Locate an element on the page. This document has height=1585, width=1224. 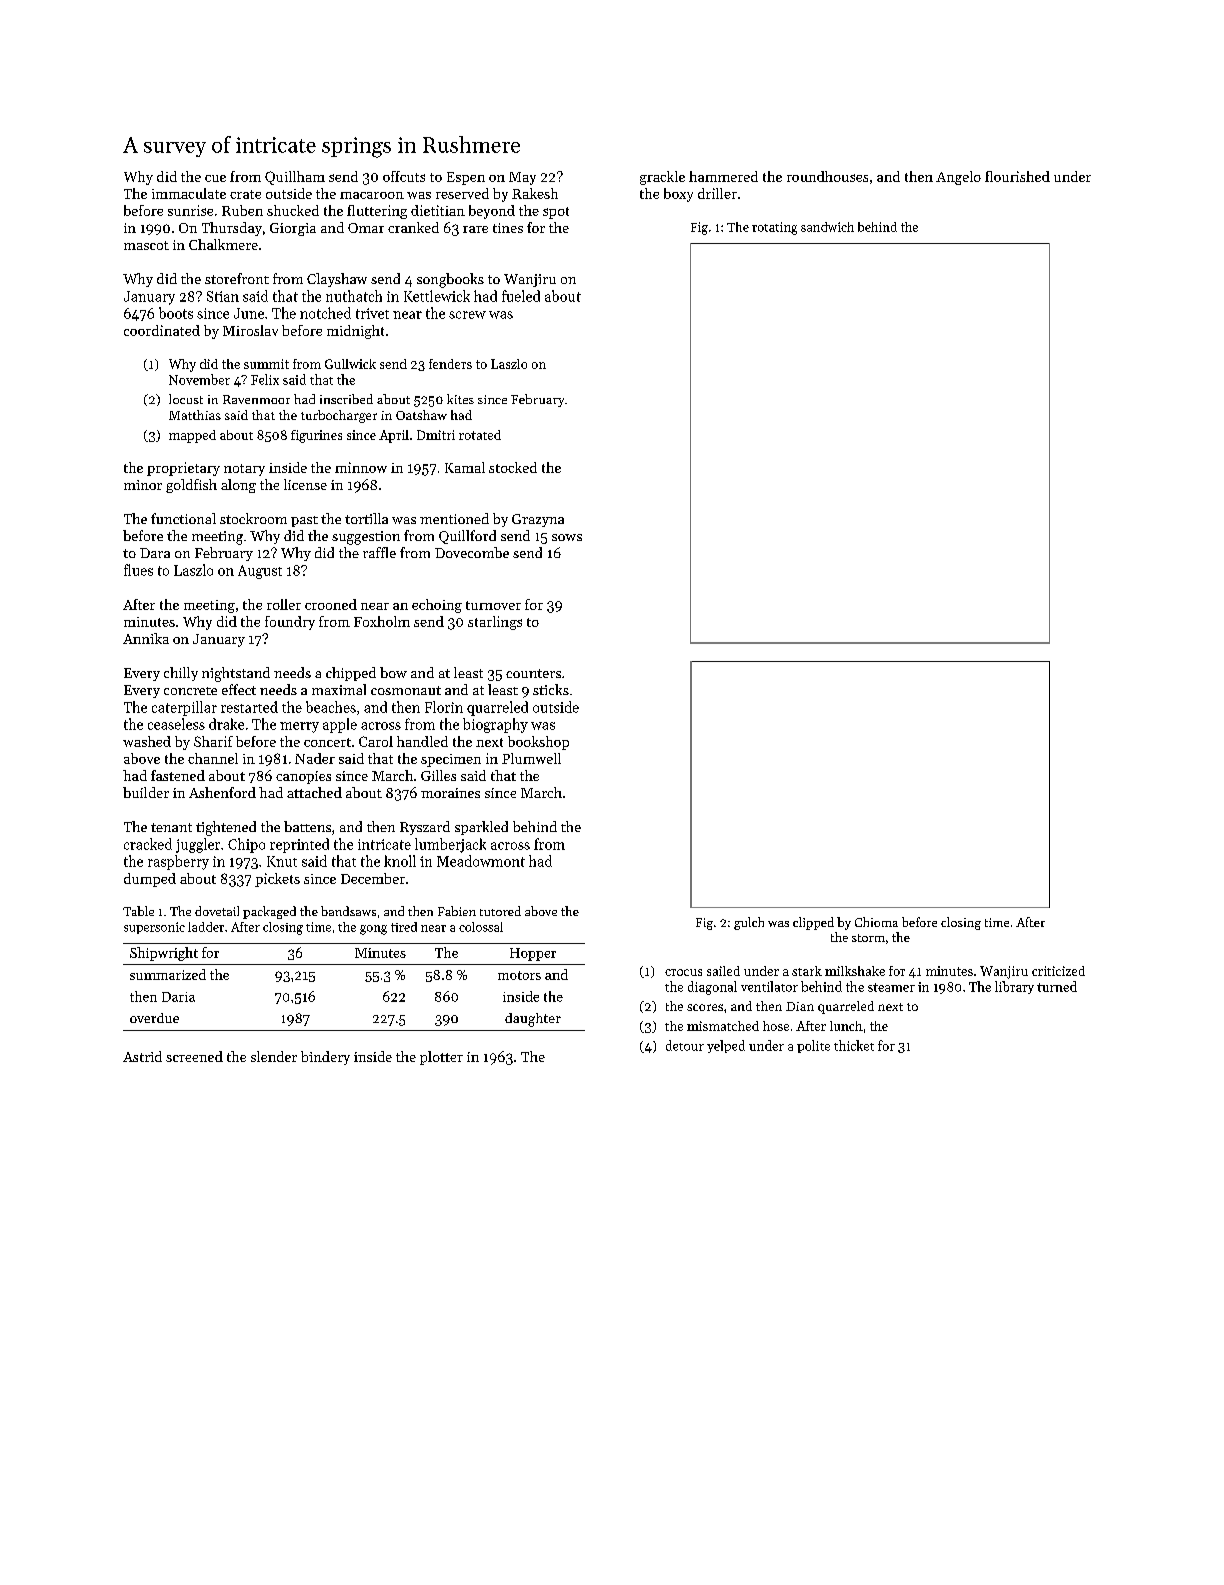
flourished is located at coordinates (1017, 176).
